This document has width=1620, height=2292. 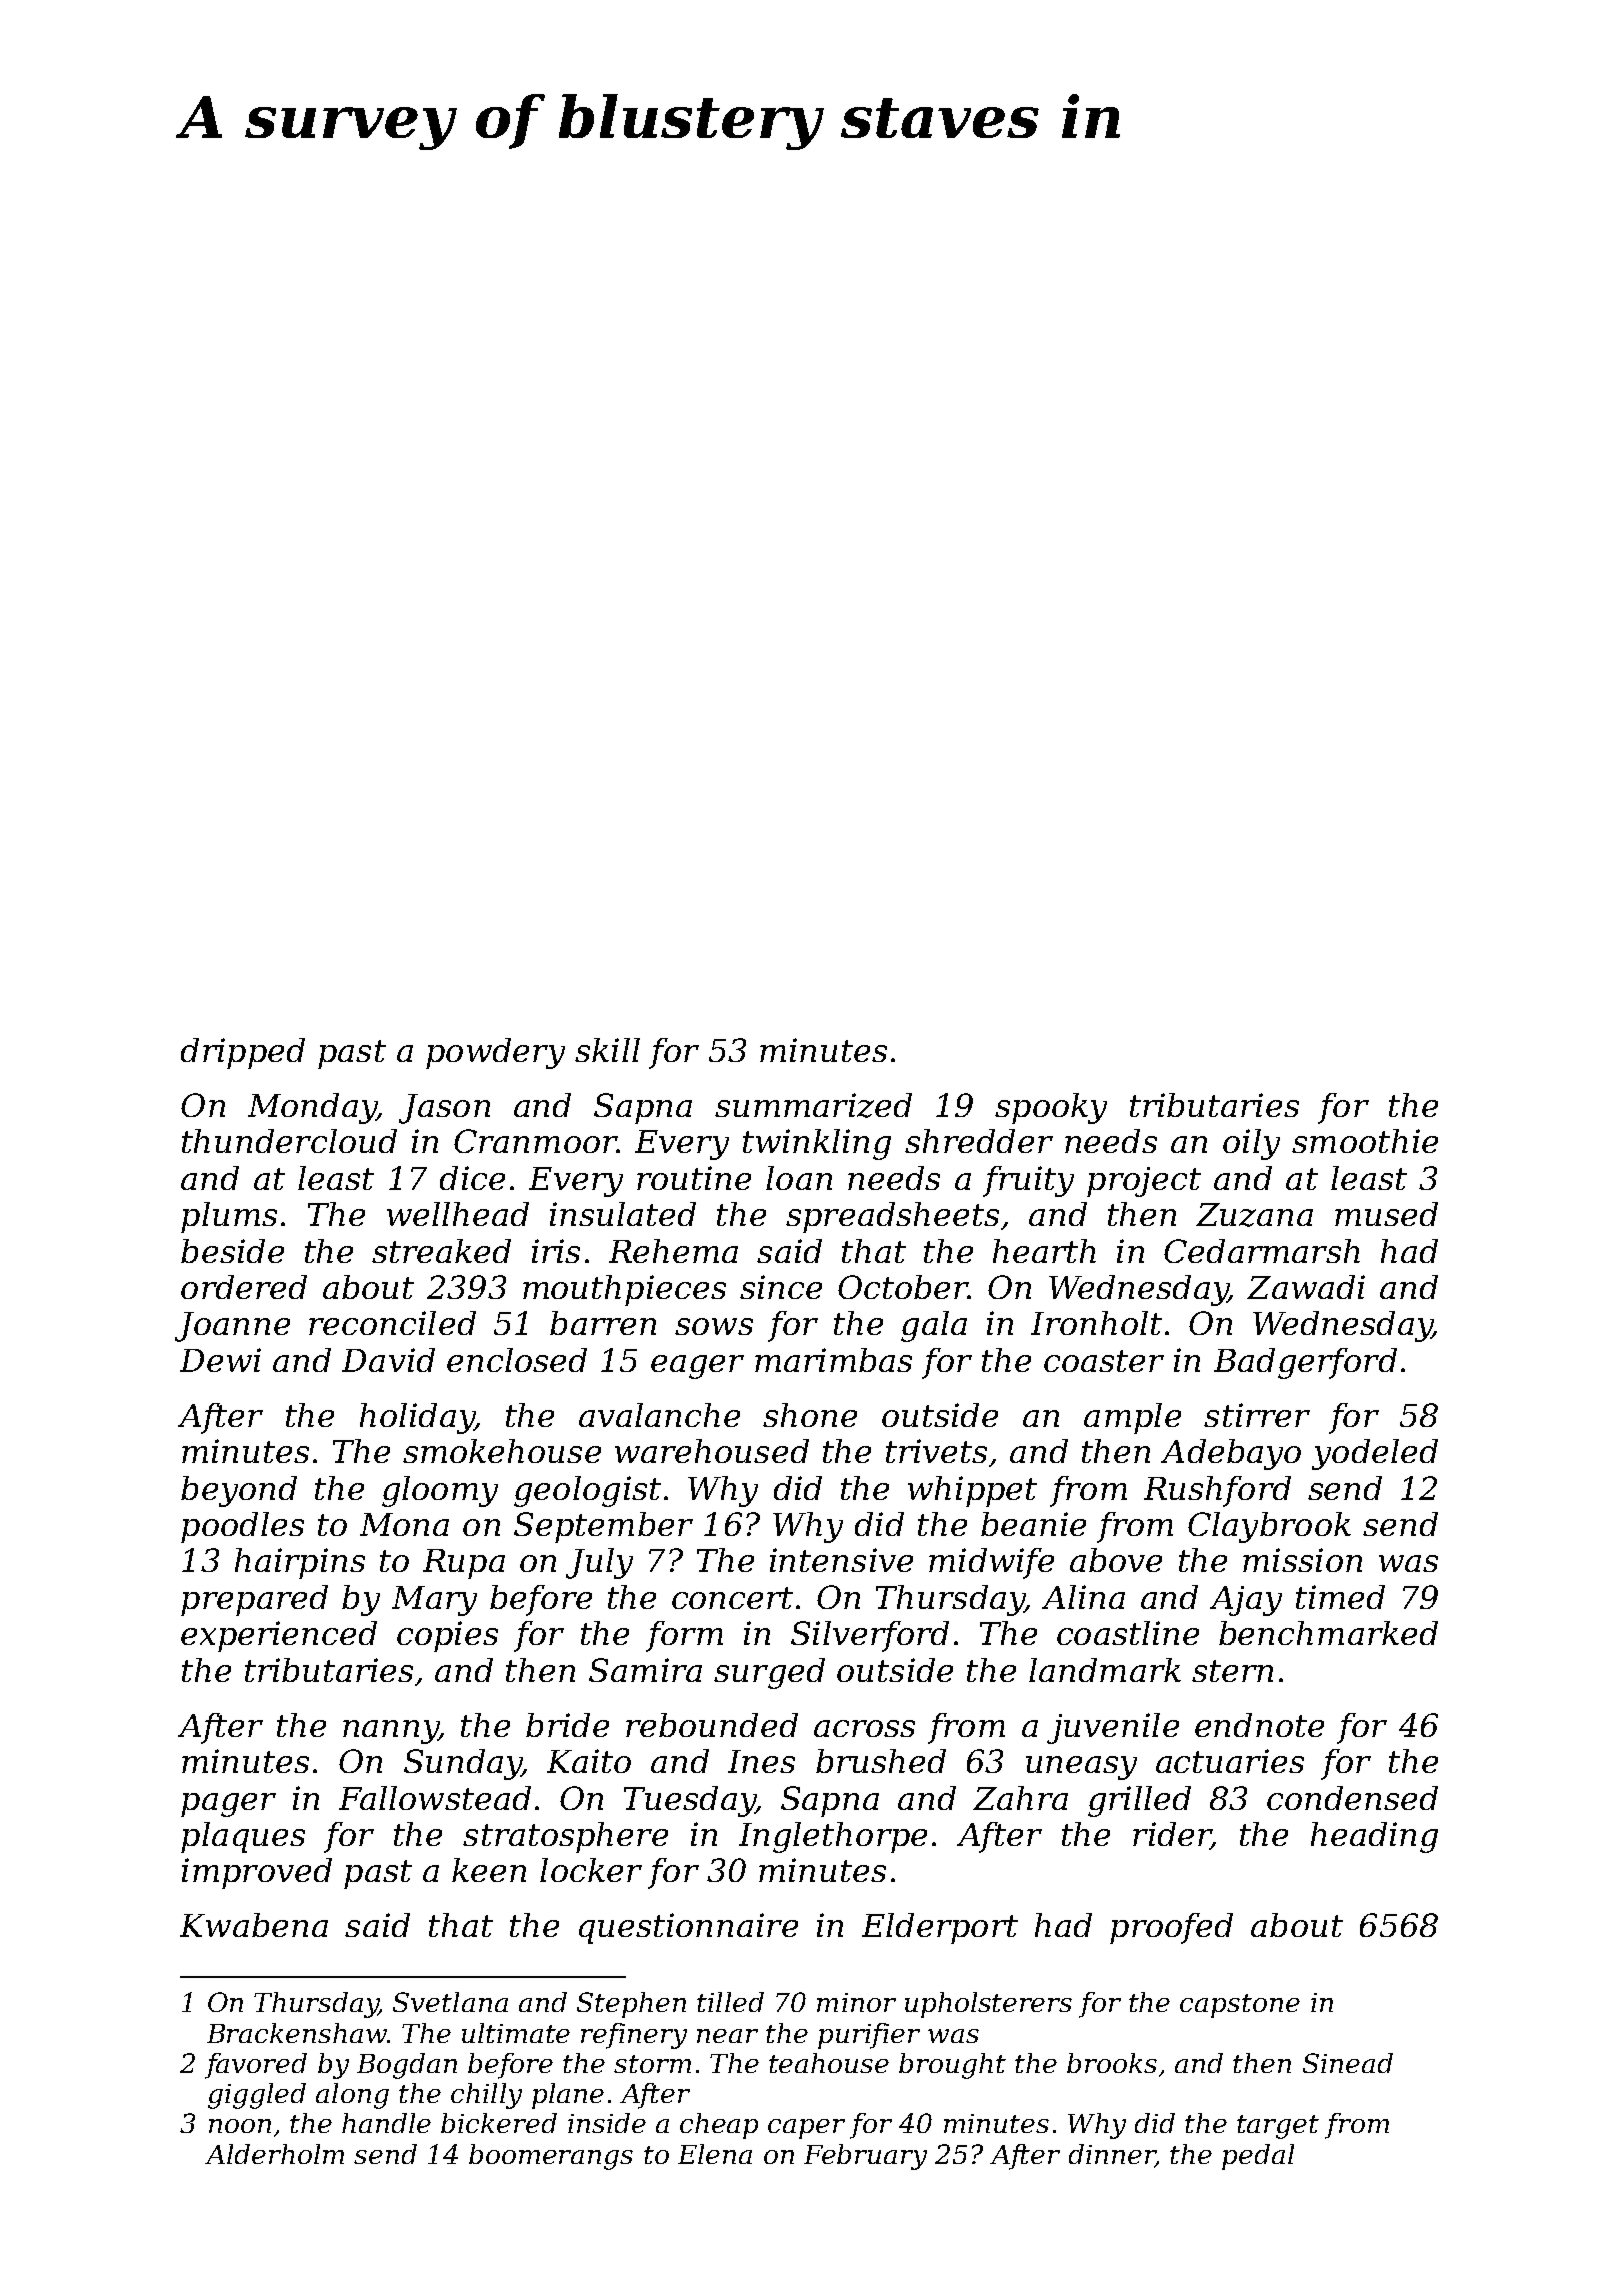 I want to click on Kwabena, so click(x=254, y=1925).
